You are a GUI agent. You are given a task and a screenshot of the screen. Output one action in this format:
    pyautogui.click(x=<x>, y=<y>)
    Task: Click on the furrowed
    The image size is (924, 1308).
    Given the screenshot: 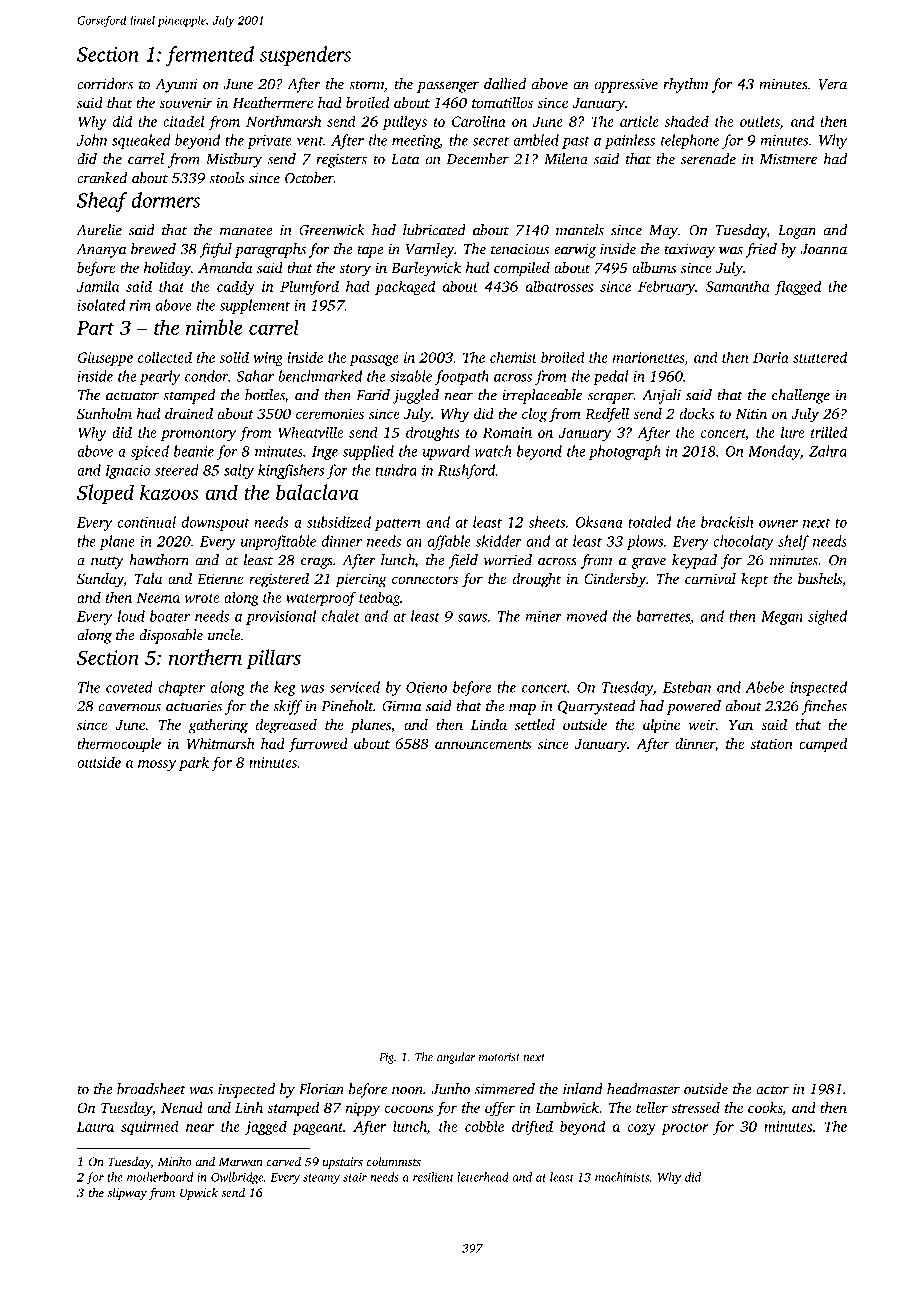 What is the action you would take?
    pyautogui.click(x=318, y=745)
